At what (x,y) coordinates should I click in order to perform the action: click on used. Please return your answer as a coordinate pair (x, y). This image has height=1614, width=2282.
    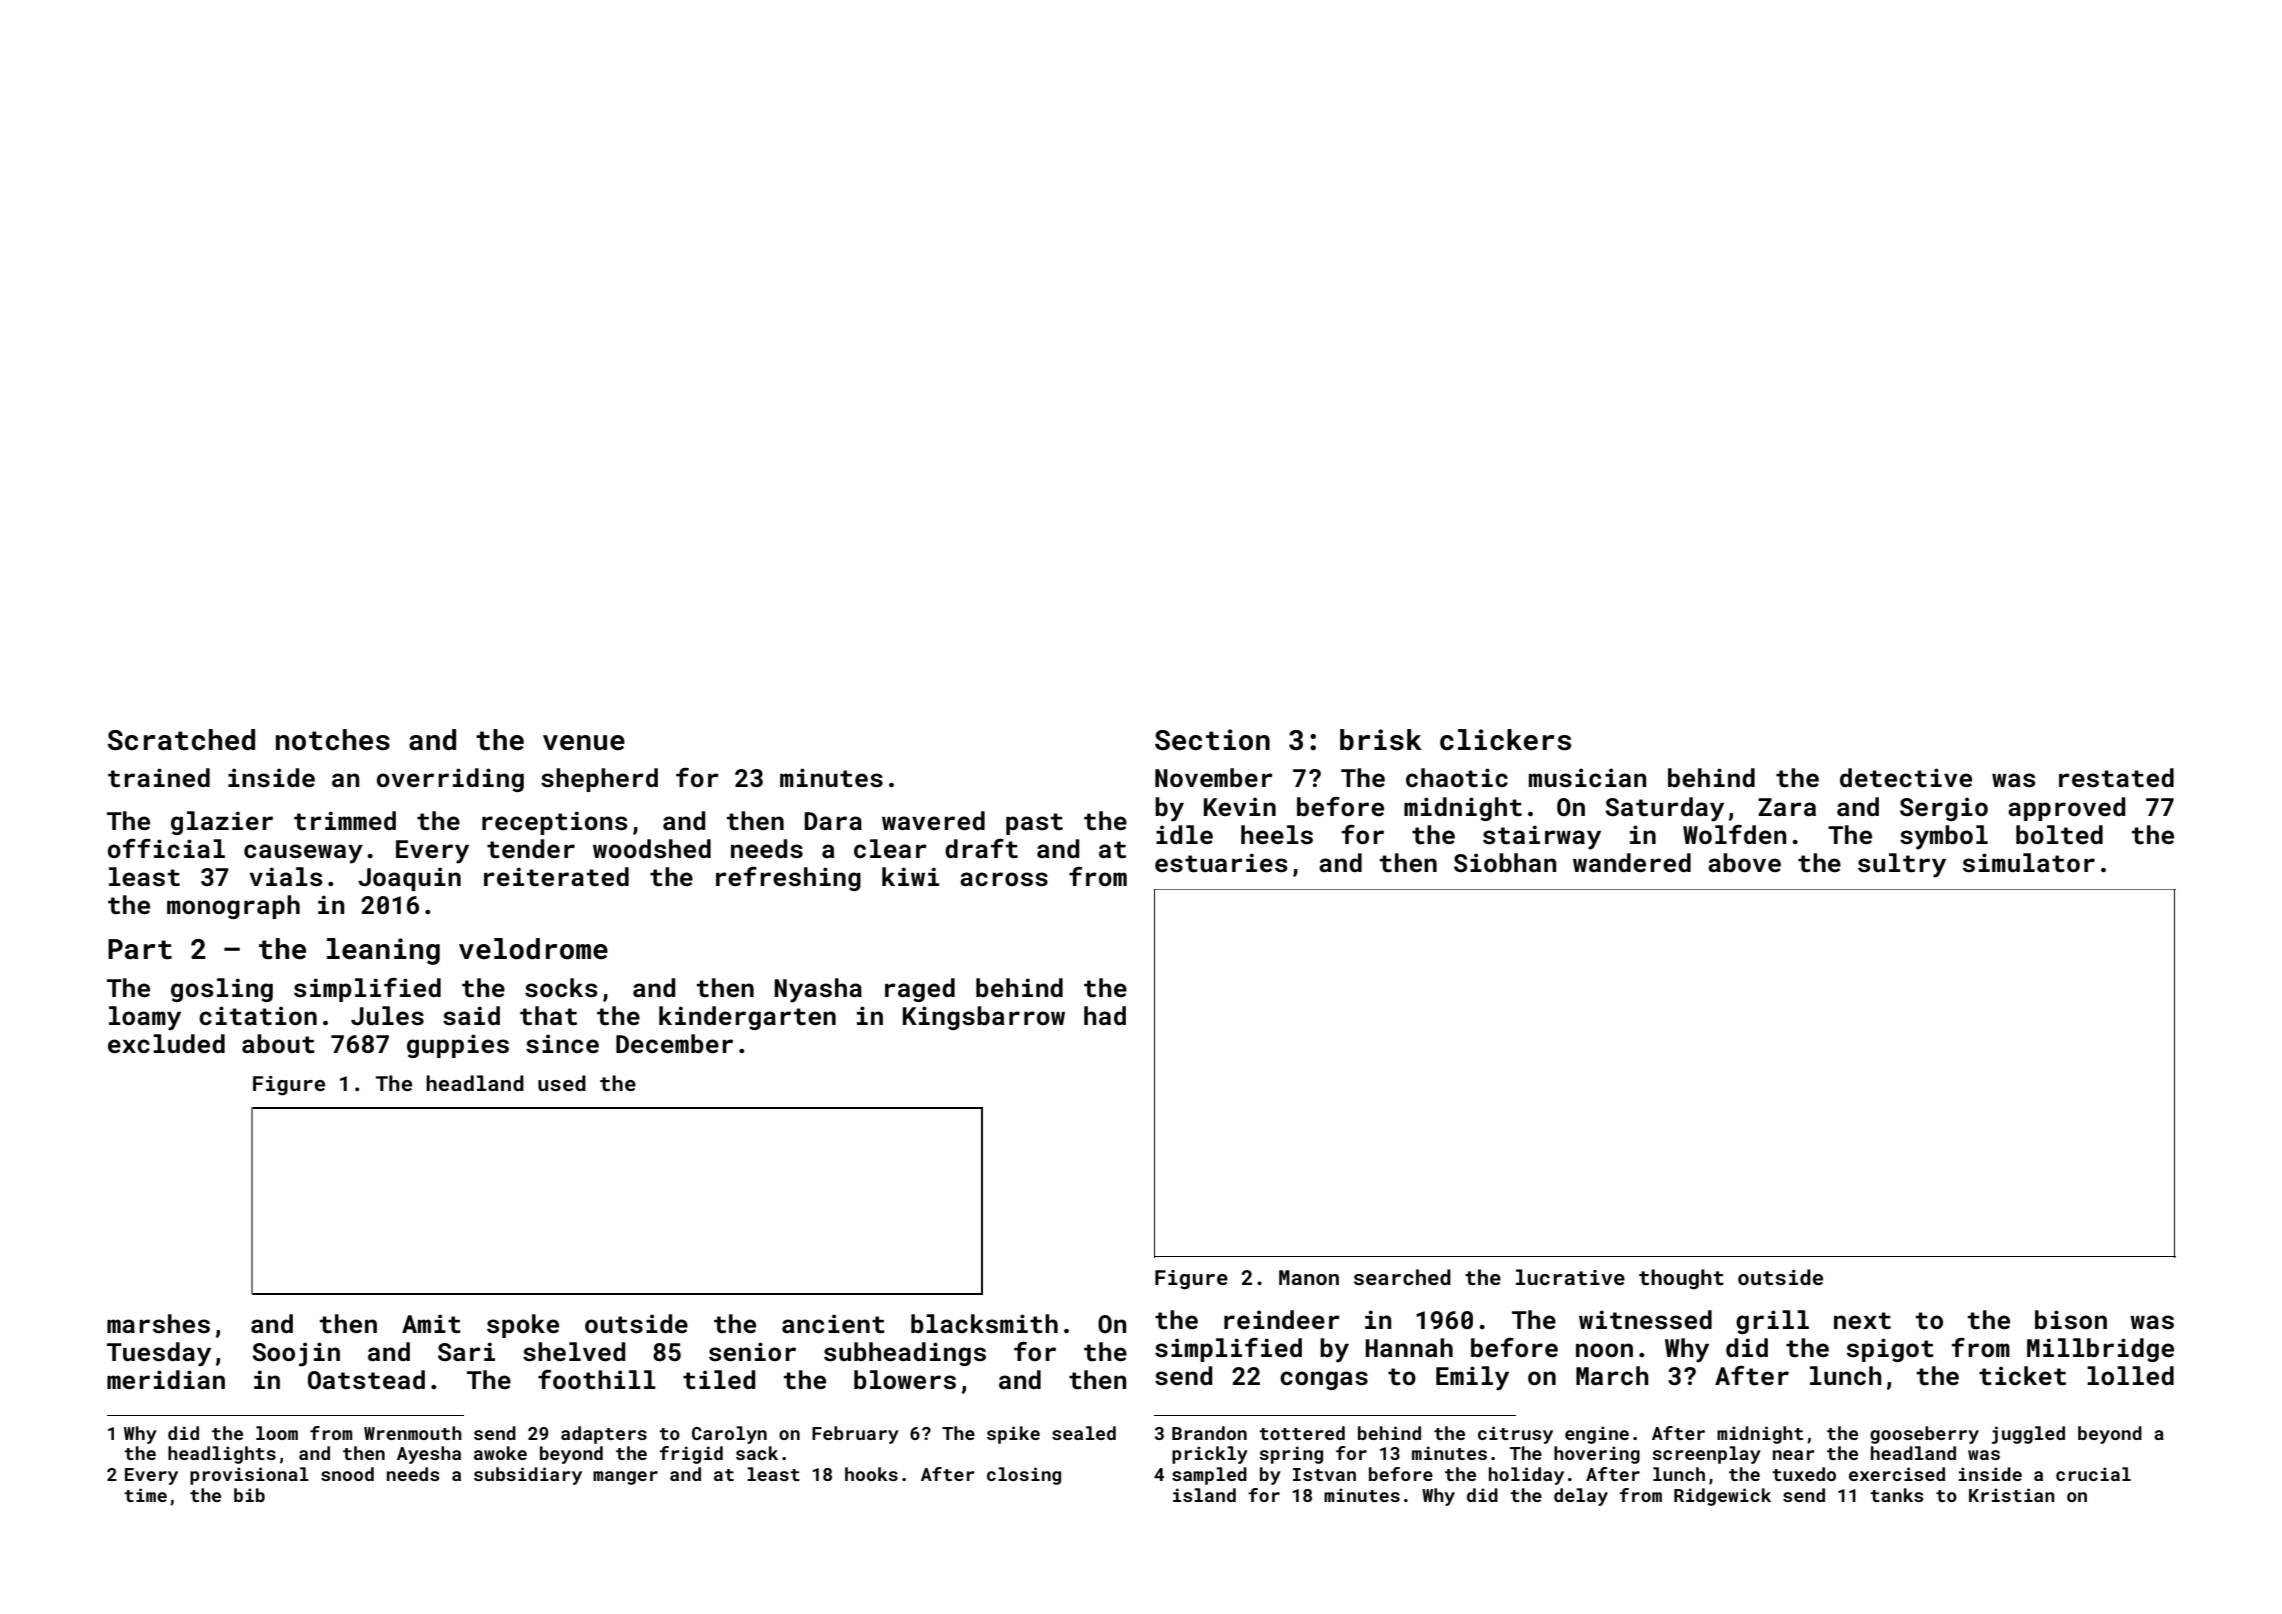
    Looking at the image, I should click on (562, 1083).
